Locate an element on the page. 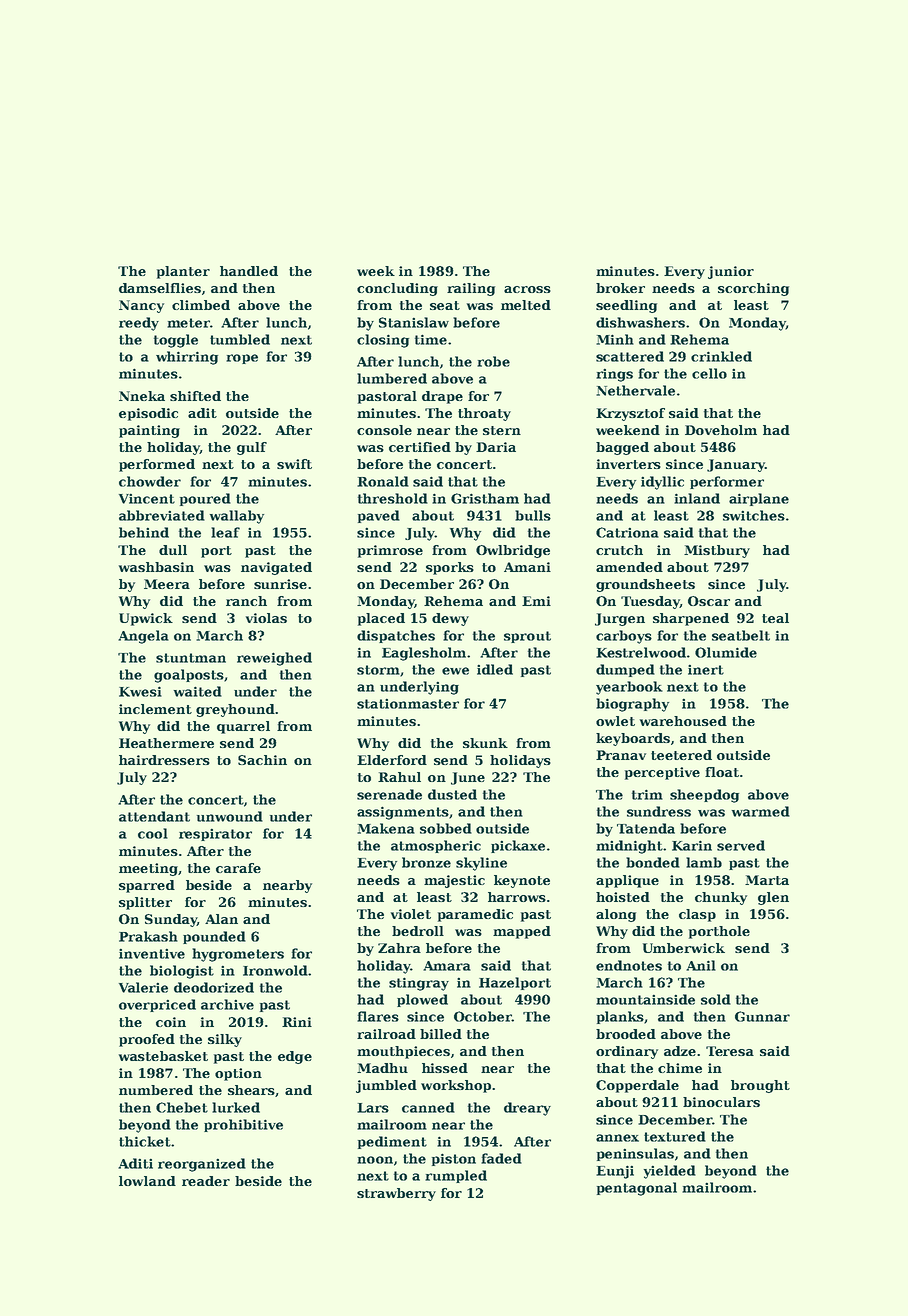 This page has width=908, height=1316. crutch is located at coordinates (619, 550).
